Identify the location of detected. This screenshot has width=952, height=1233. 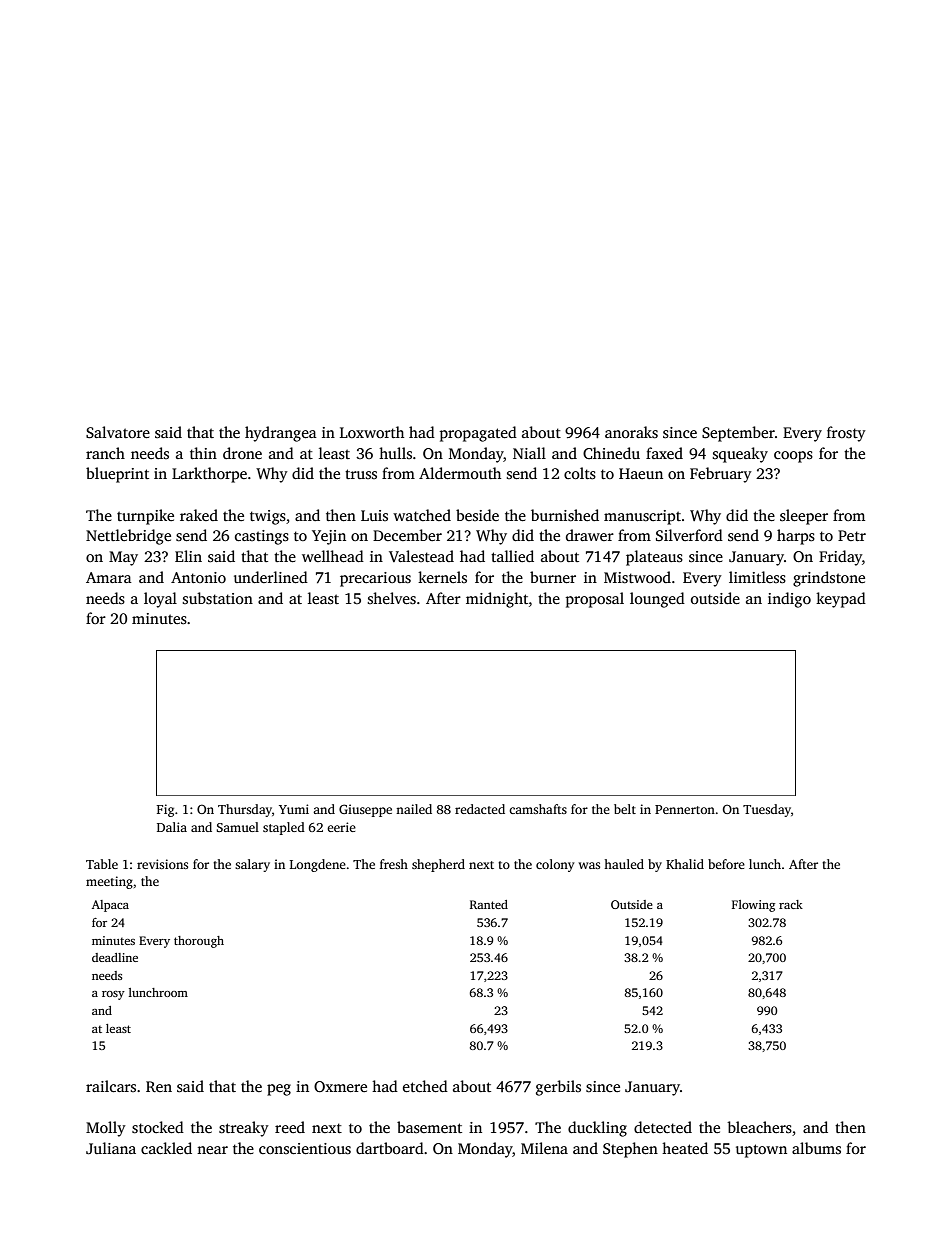
(663, 1127).
